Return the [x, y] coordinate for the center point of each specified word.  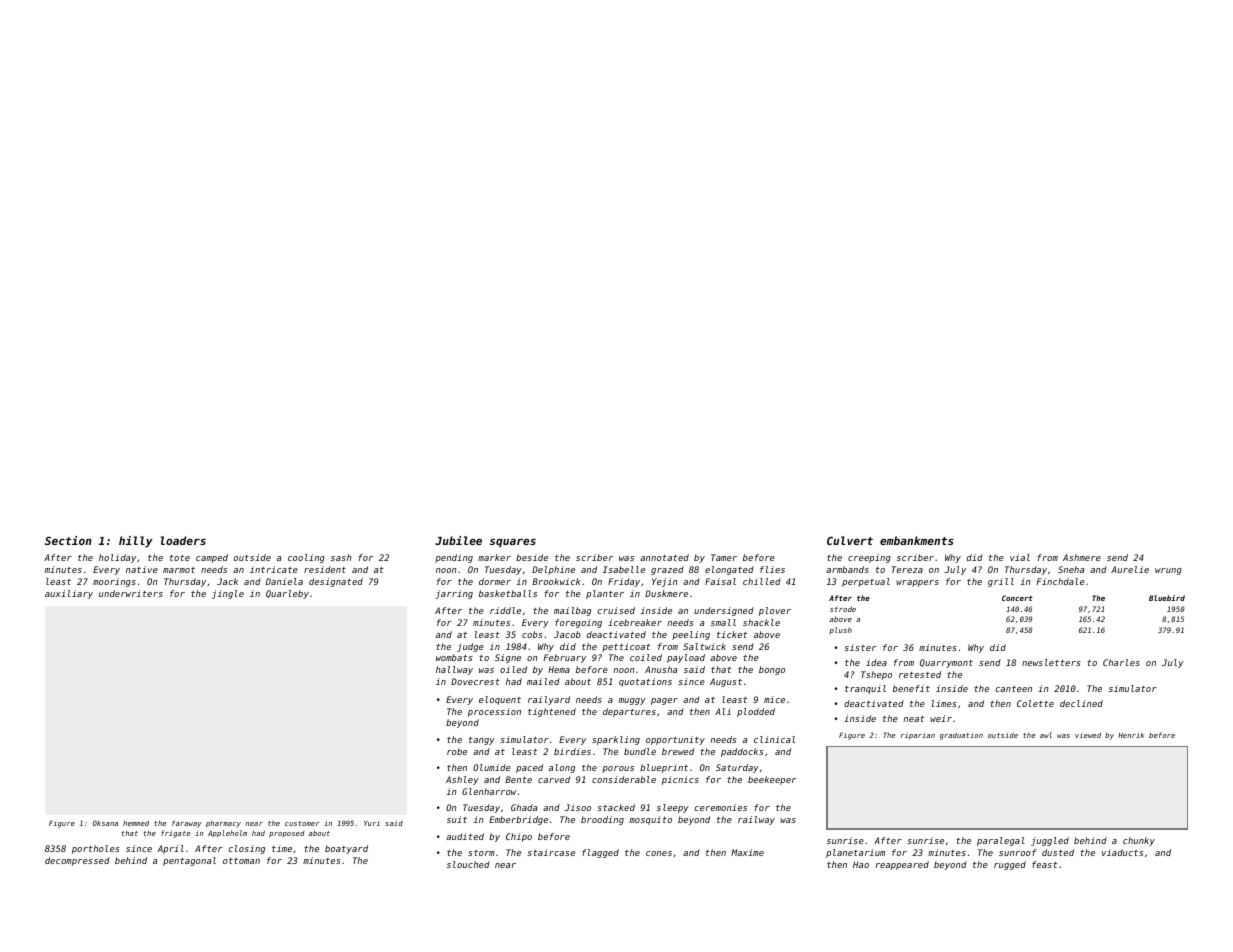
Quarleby [287, 594]
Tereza [907, 569]
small [723, 622]
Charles [1121, 662]
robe [457, 751]
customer [302, 823]
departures [629, 712]
